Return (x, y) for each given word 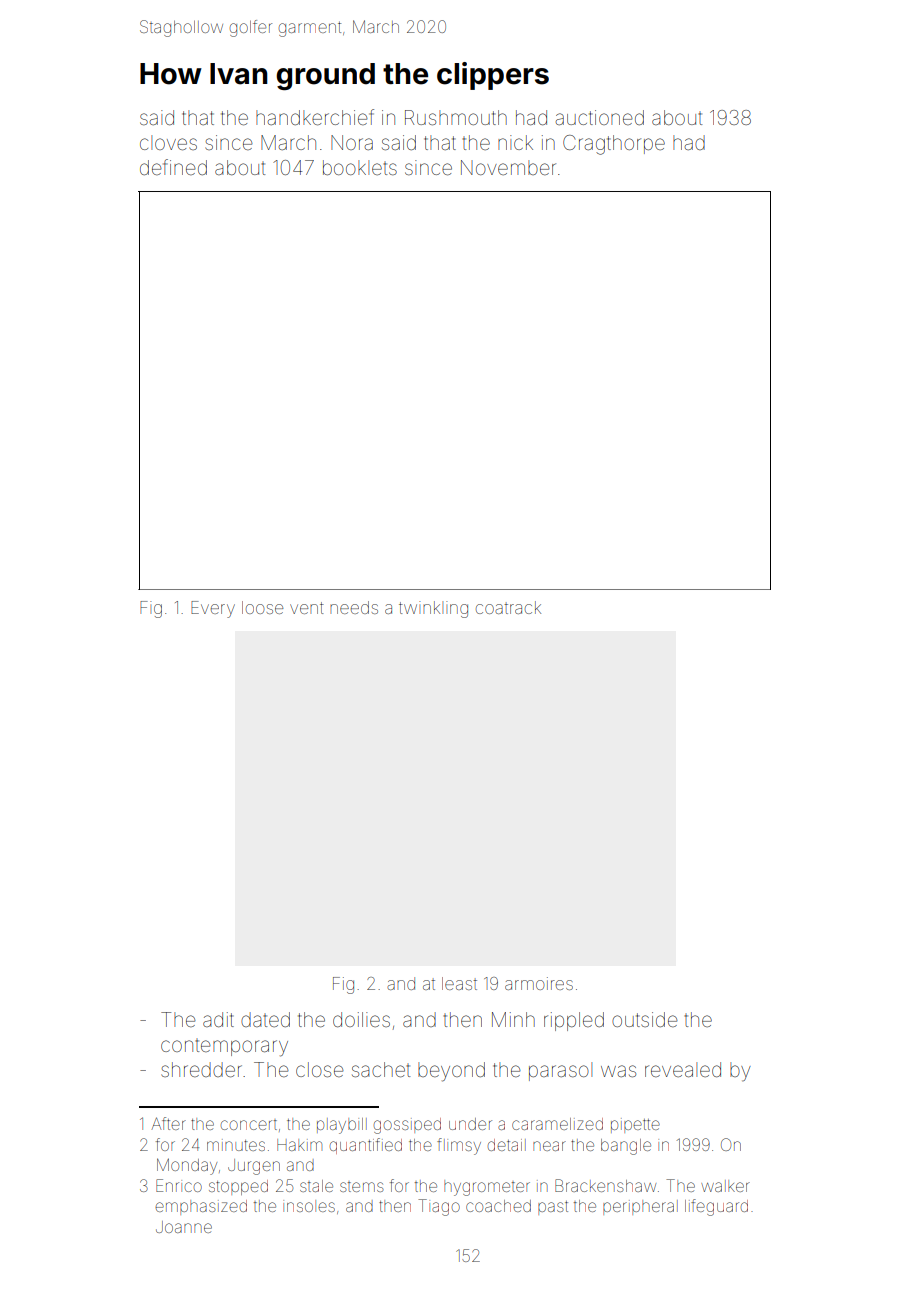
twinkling (433, 609)
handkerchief (315, 117)
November (508, 167)
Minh (513, 1019)
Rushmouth (456, 117)
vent (307, 608)
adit (218, 1019)
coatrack (508, 607)
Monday (187, 1166)
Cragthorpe (614, 145)
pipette (635, 1125)
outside (644, 1019)
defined (173, 167)
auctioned (600, 117)
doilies (361, 1019)
